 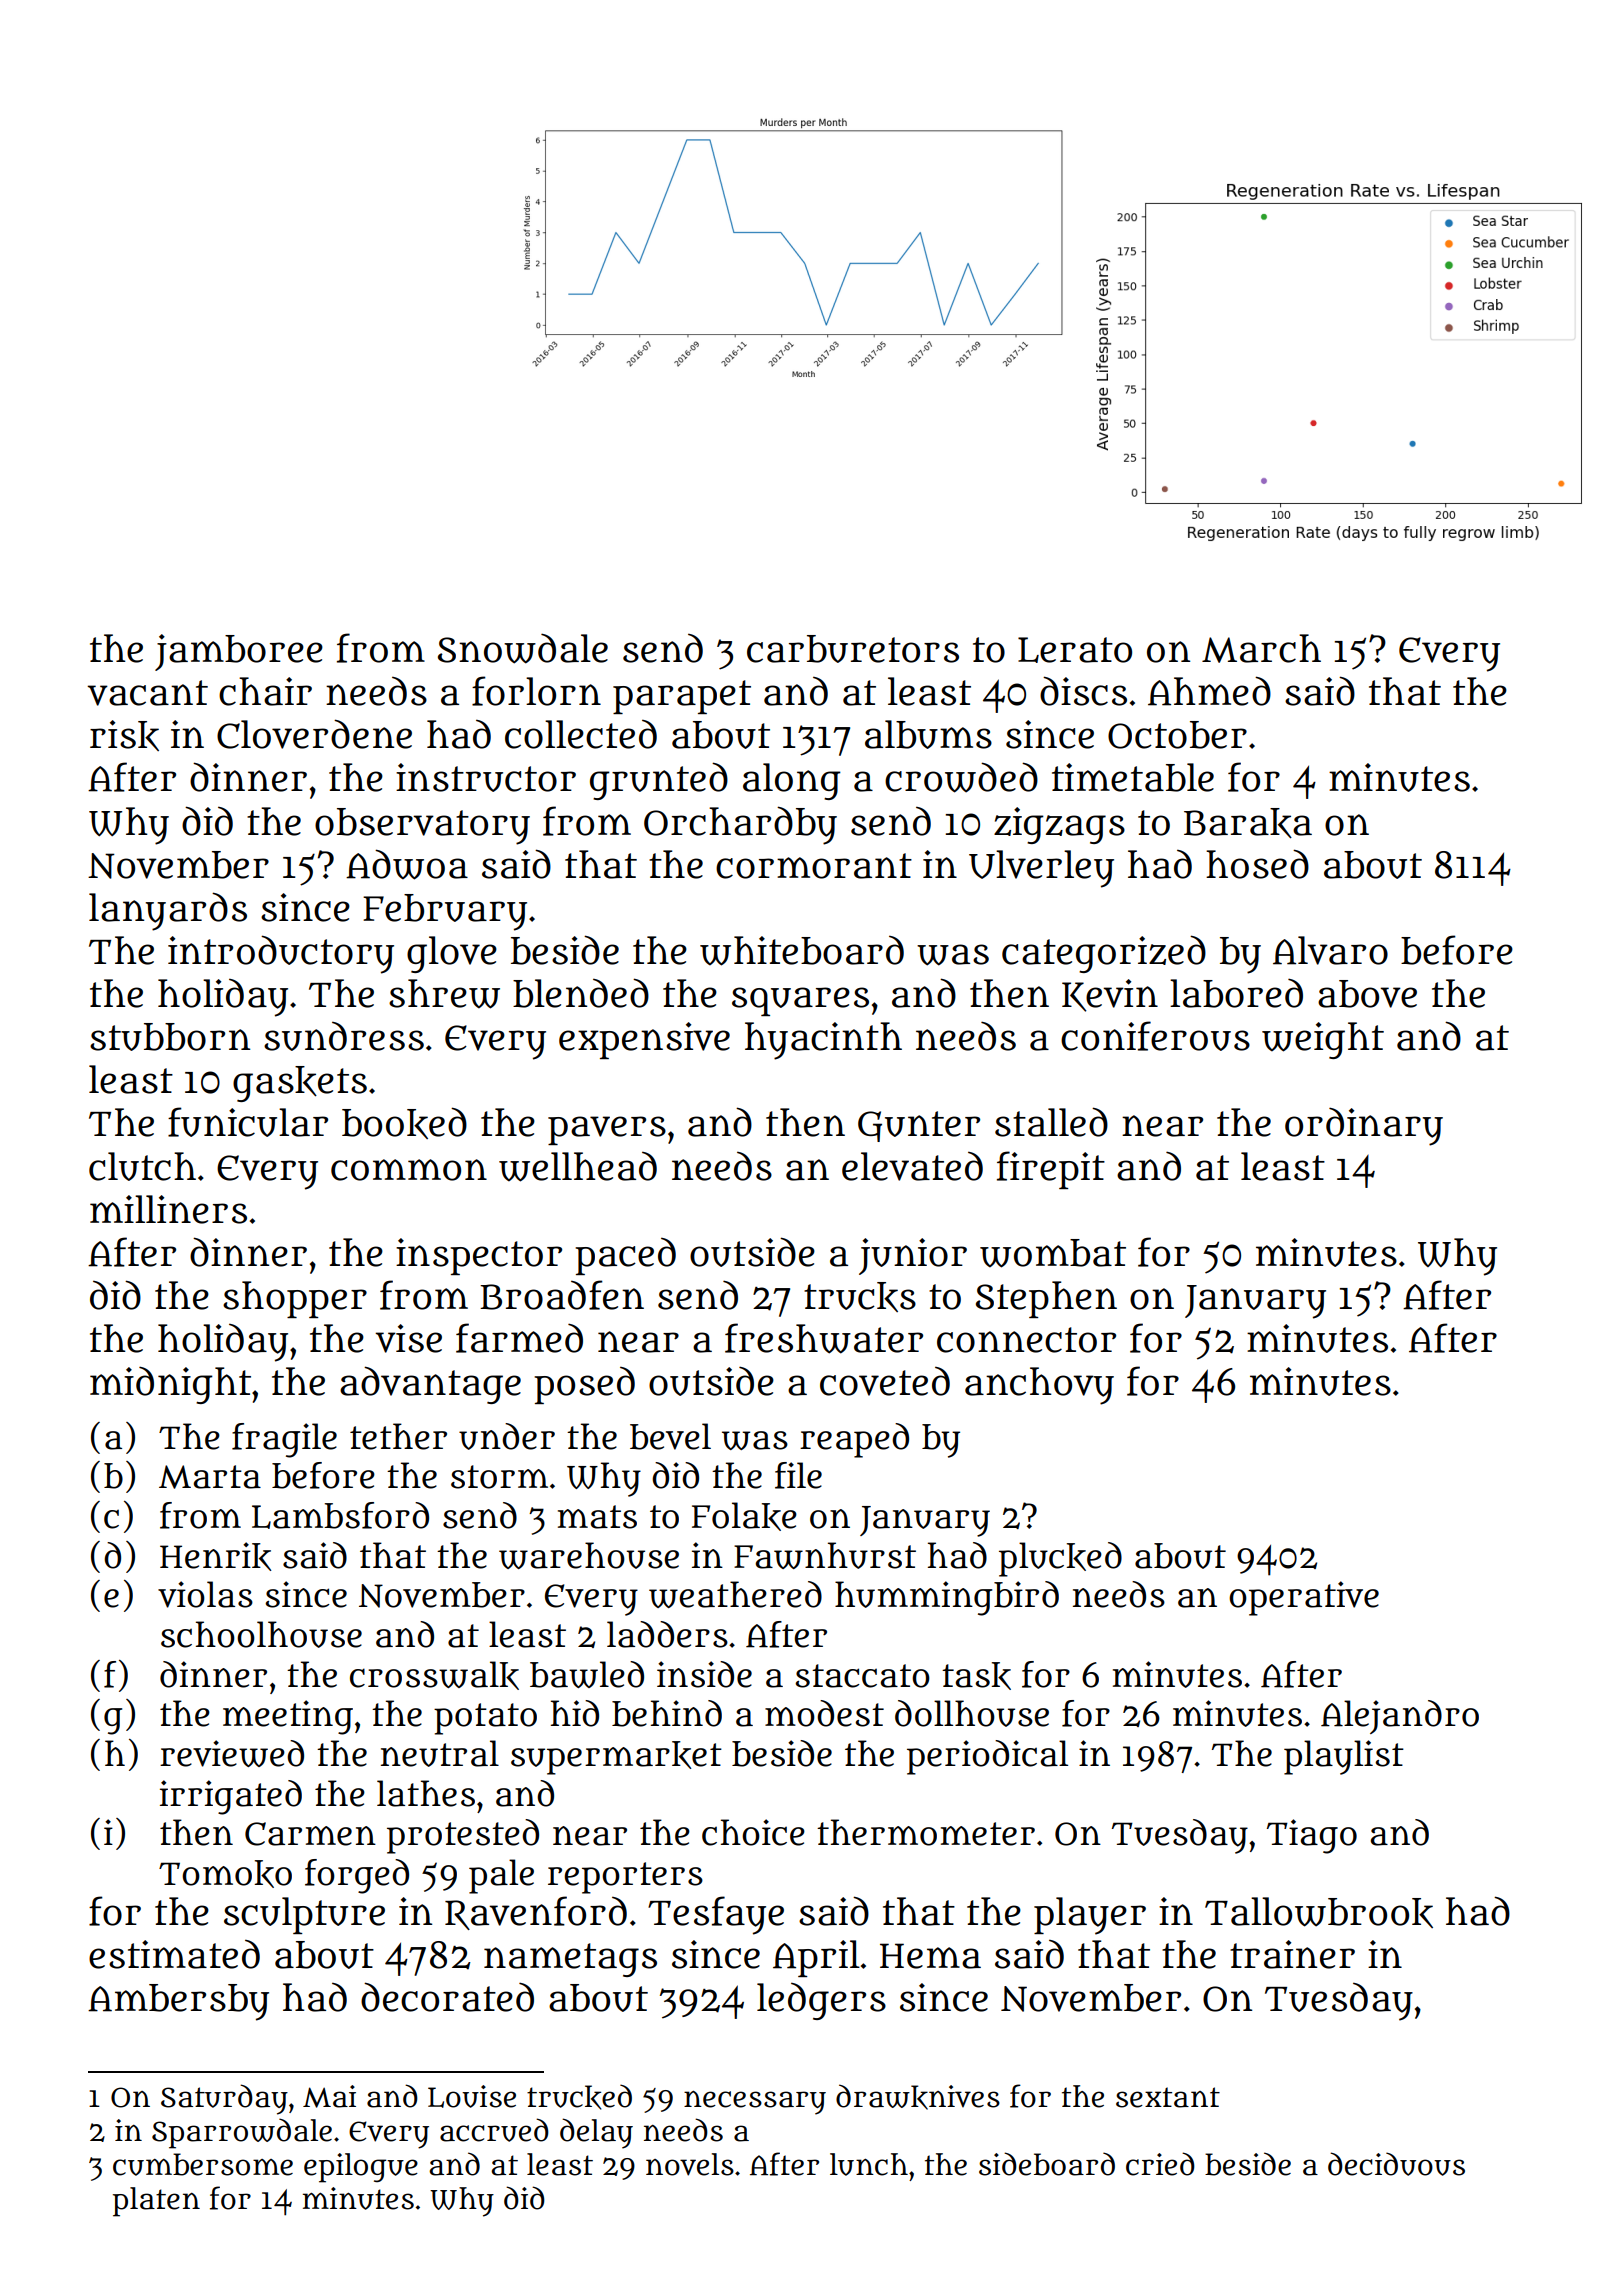 What do you see at coordinates (862, 1676) in the page?
I see `staccato` at bounding box center [862, 1676].
